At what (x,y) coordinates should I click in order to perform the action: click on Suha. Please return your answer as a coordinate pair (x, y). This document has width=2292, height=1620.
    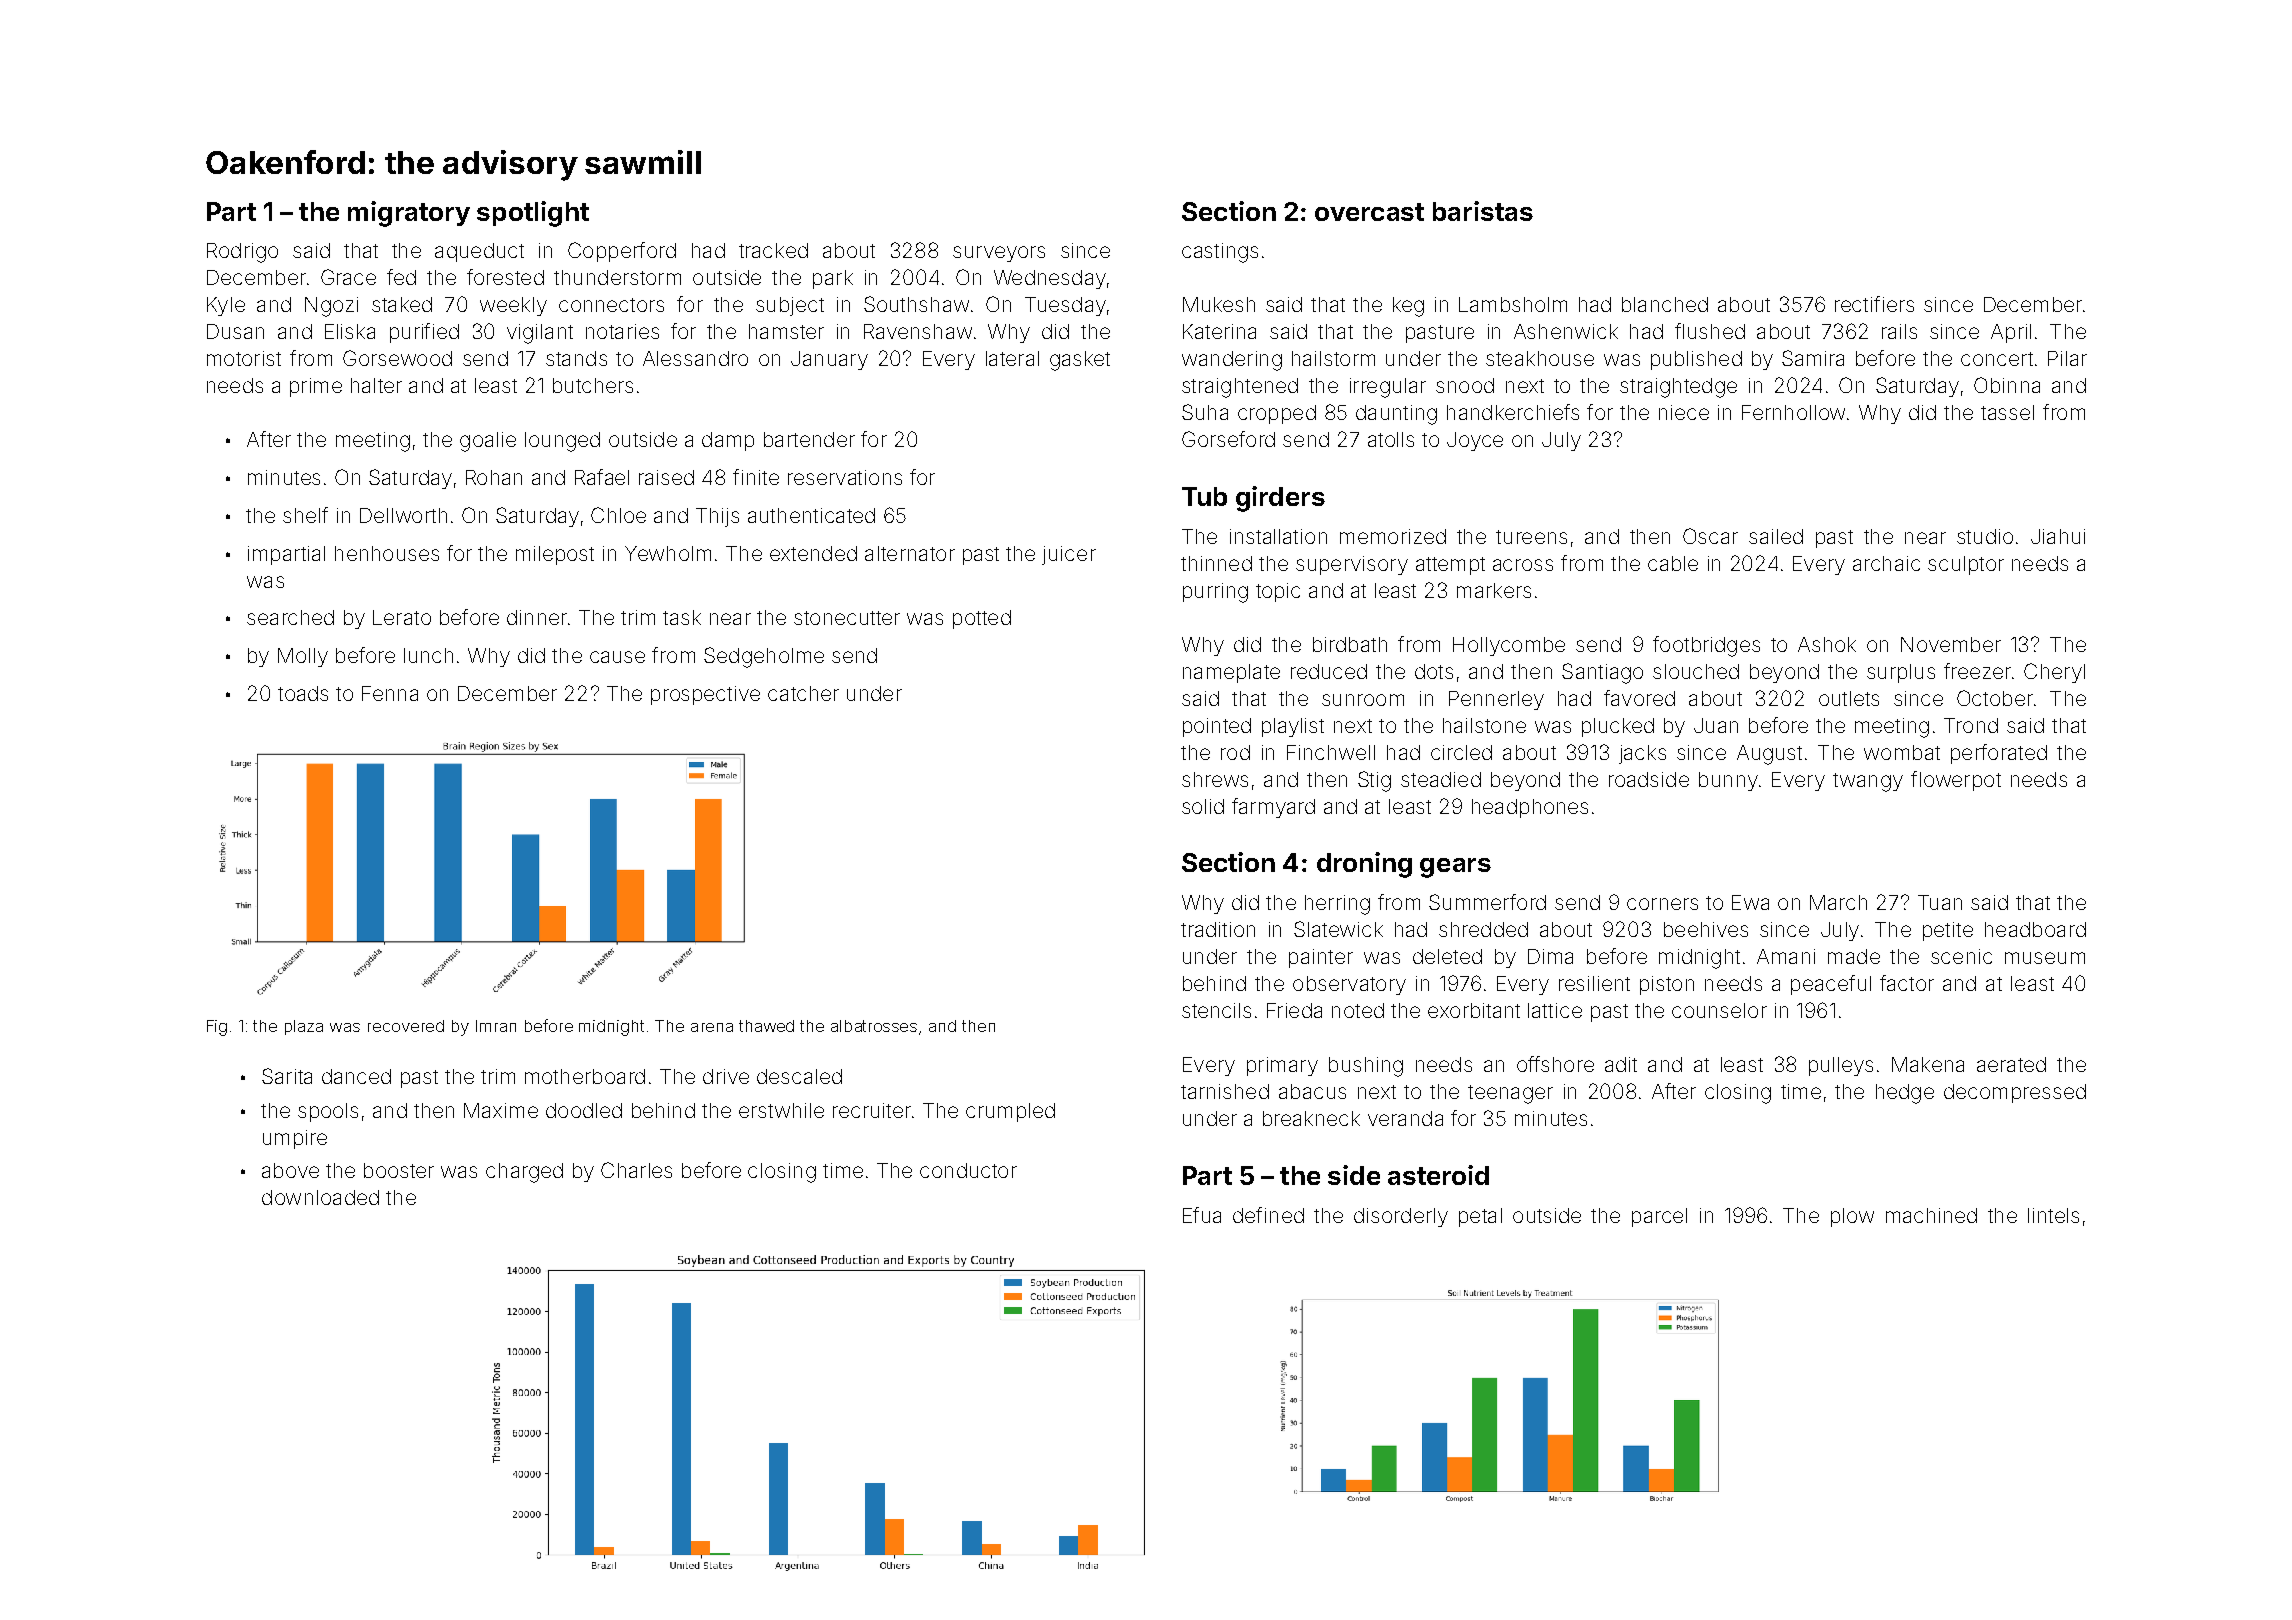
    Looking at the image, I should click on (1205, 412).
